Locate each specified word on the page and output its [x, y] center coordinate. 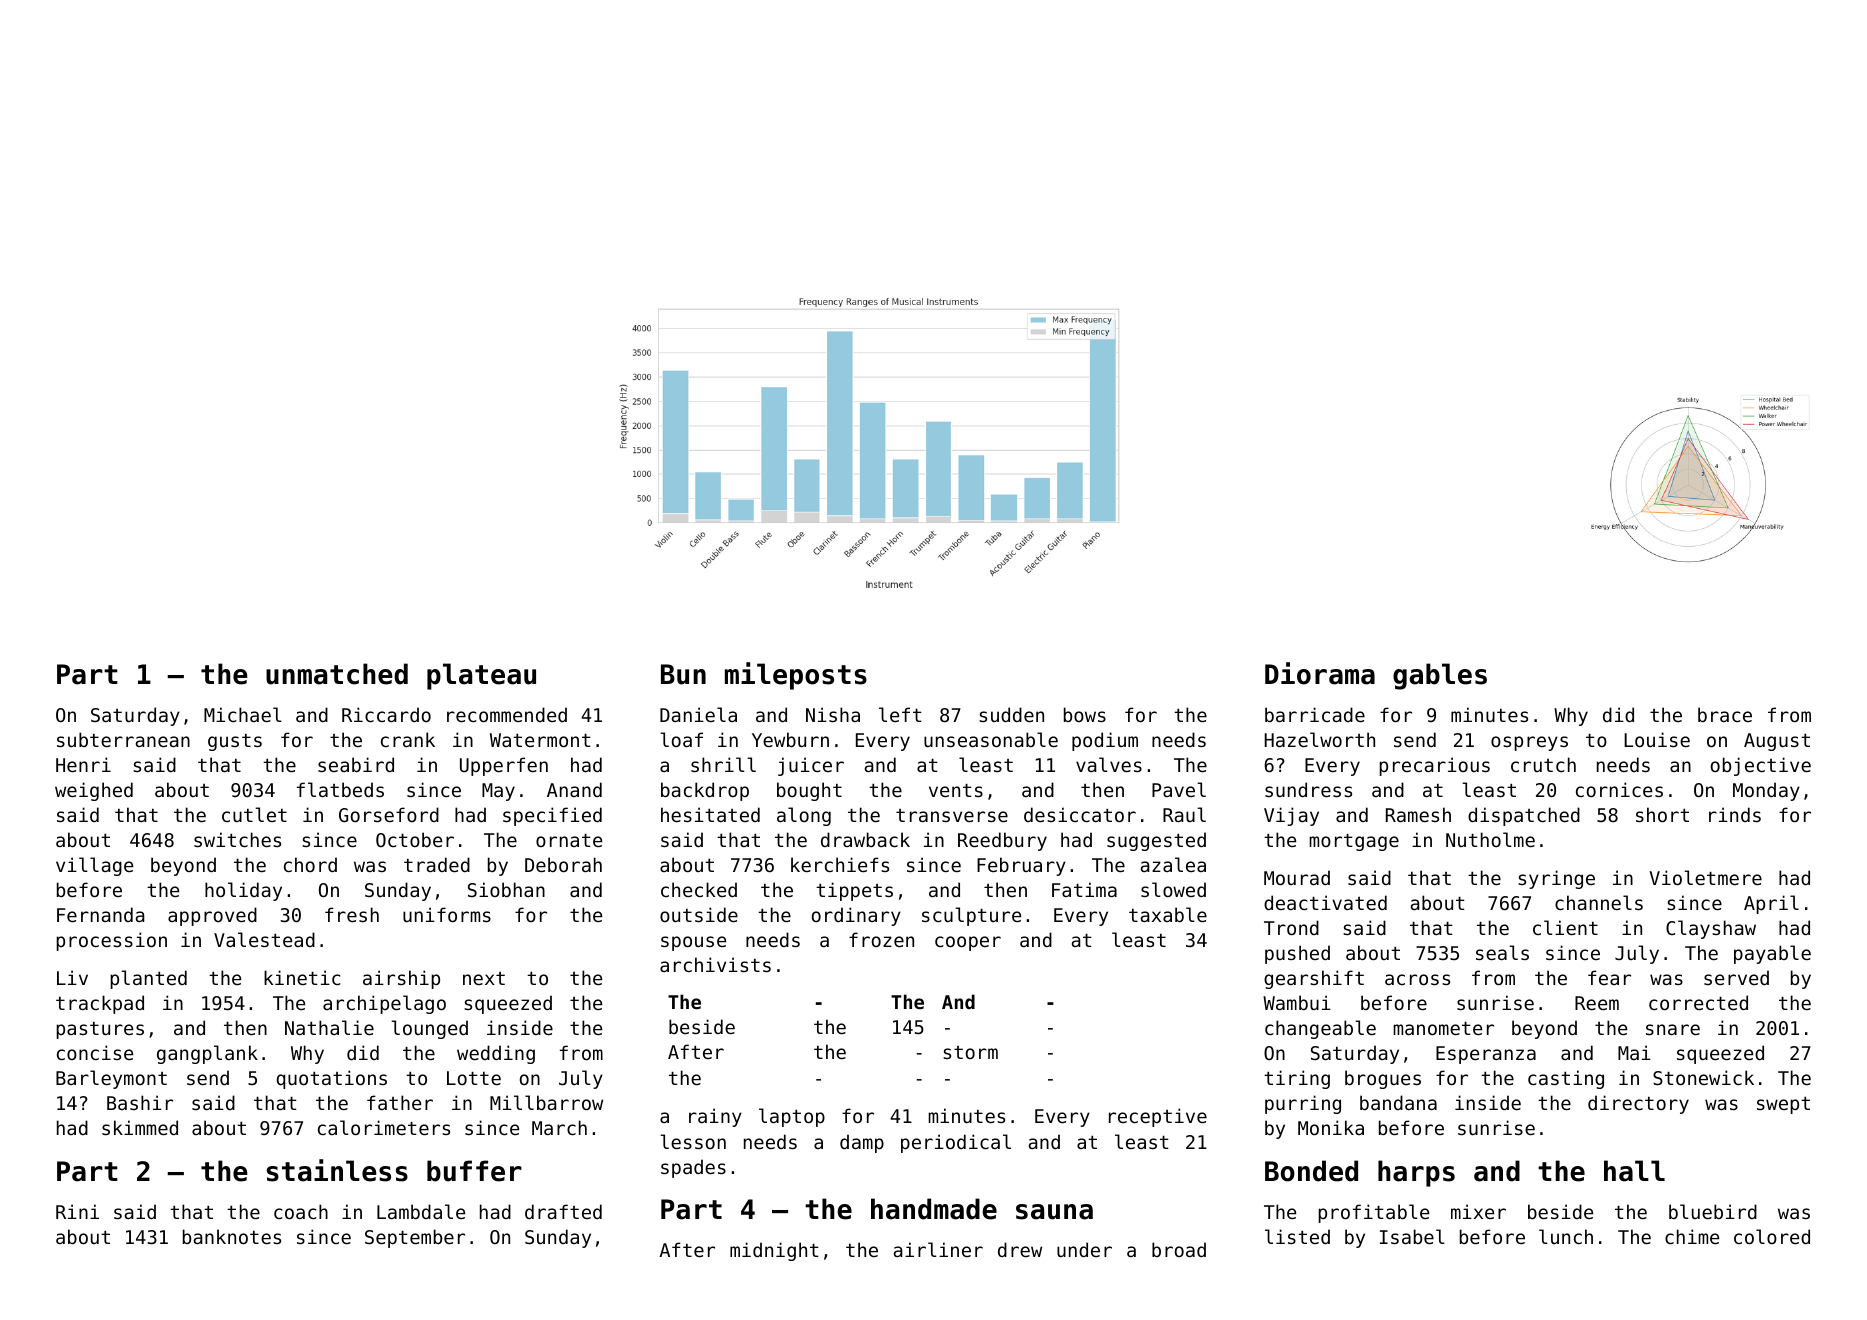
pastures [100, 1030]
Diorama [1320, 673]
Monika [1331, 1127]
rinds [1735, 814]
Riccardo [386, 714]
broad [1179, 1249]
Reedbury [1002, 841]
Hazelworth [1319, 739]
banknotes [232, 1236]
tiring [1297, 1079]
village [94, 866]
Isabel [1412, 1236]
